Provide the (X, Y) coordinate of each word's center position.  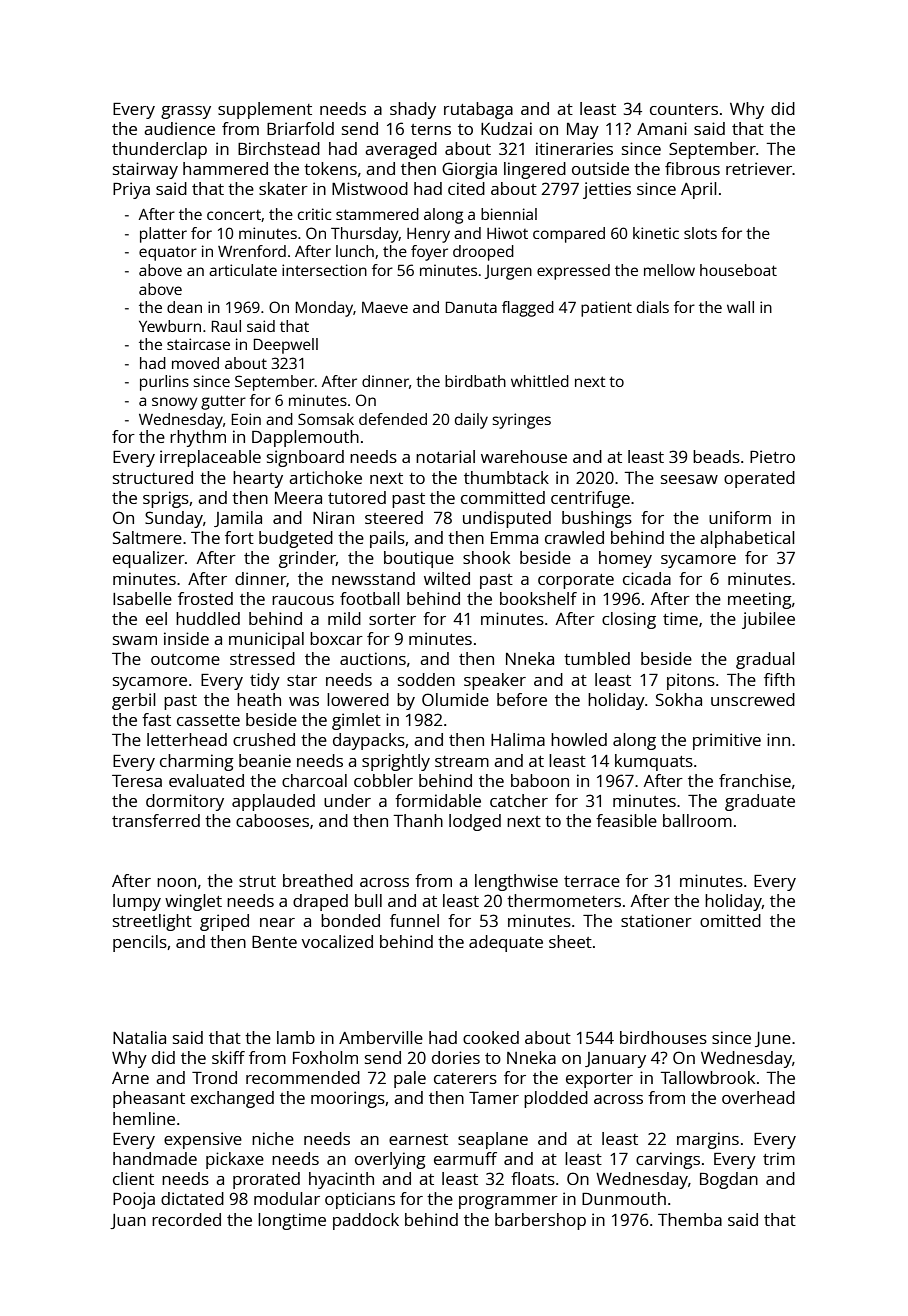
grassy (186, 112)
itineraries (574, 148)
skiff (228, 1057)
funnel (414, 920)
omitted (730, 920)
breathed (318, 880)
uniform (740, 517)
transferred (156, 820)
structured (153, 477)
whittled (540, 381)
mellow (669, 270)
